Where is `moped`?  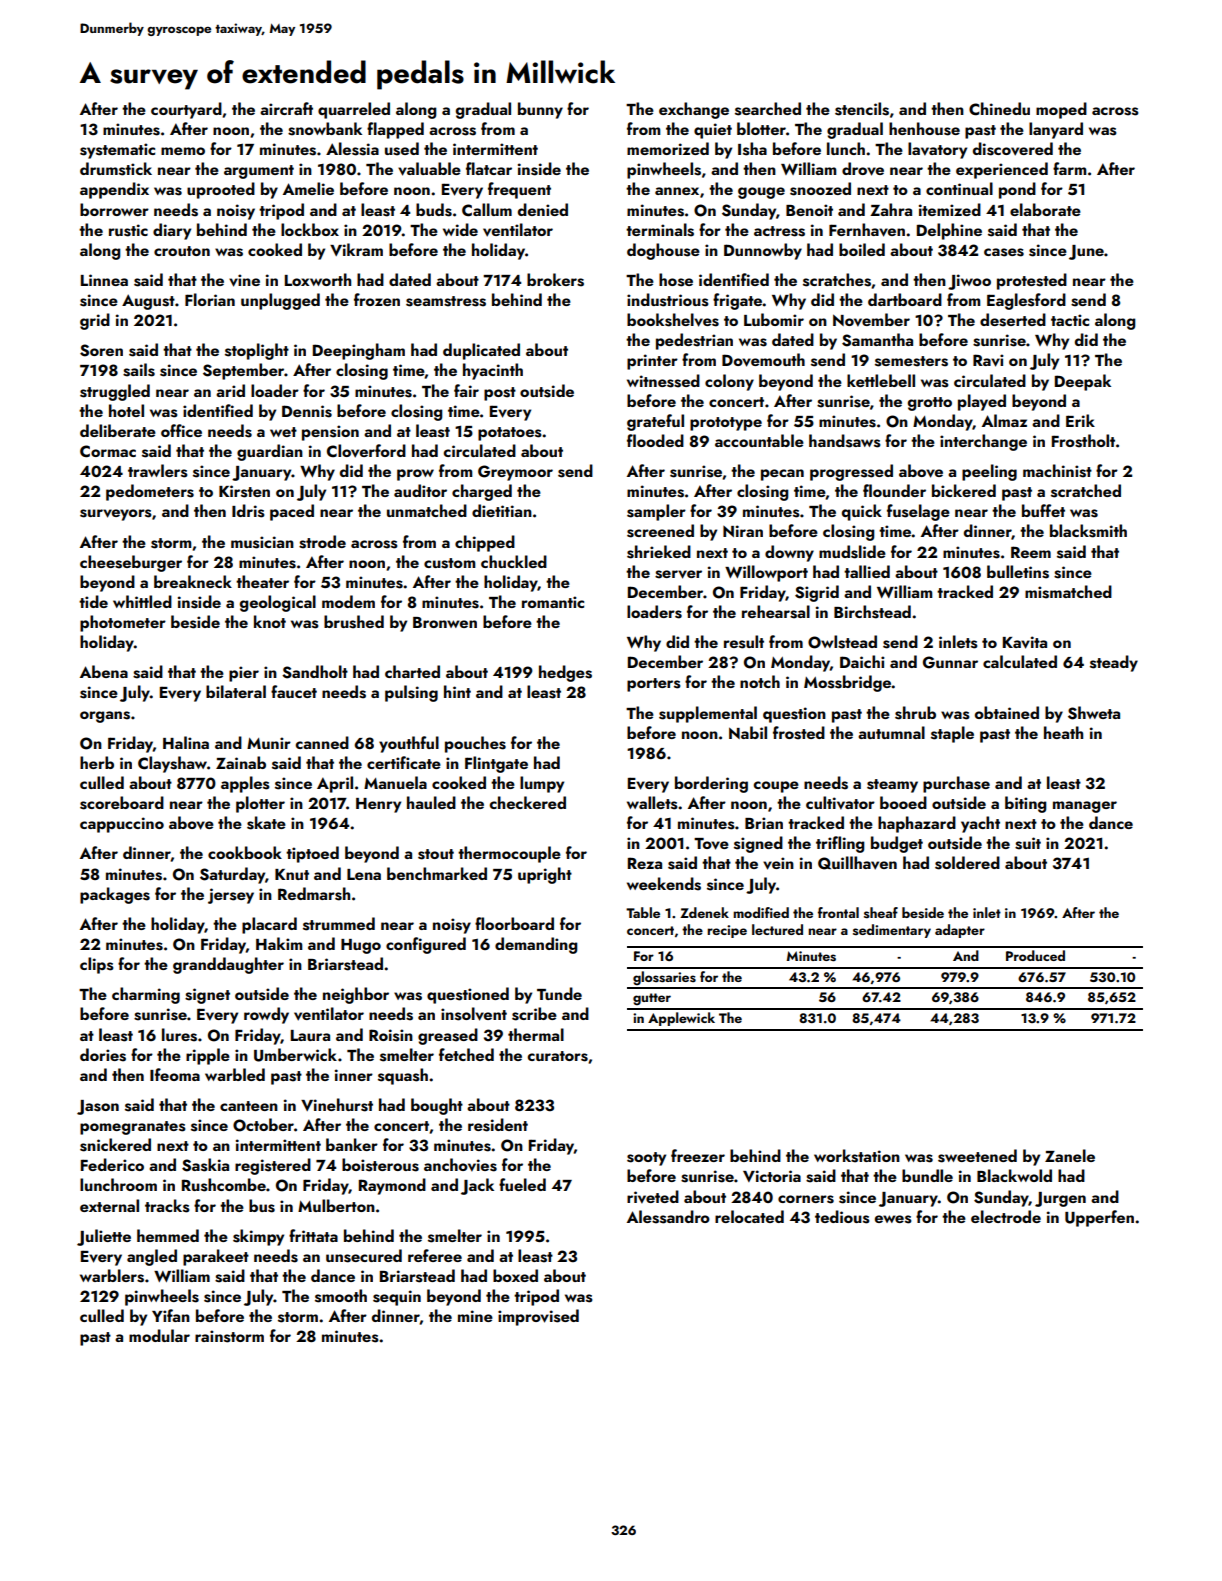
moped is located at coordinates (1061, 110).
